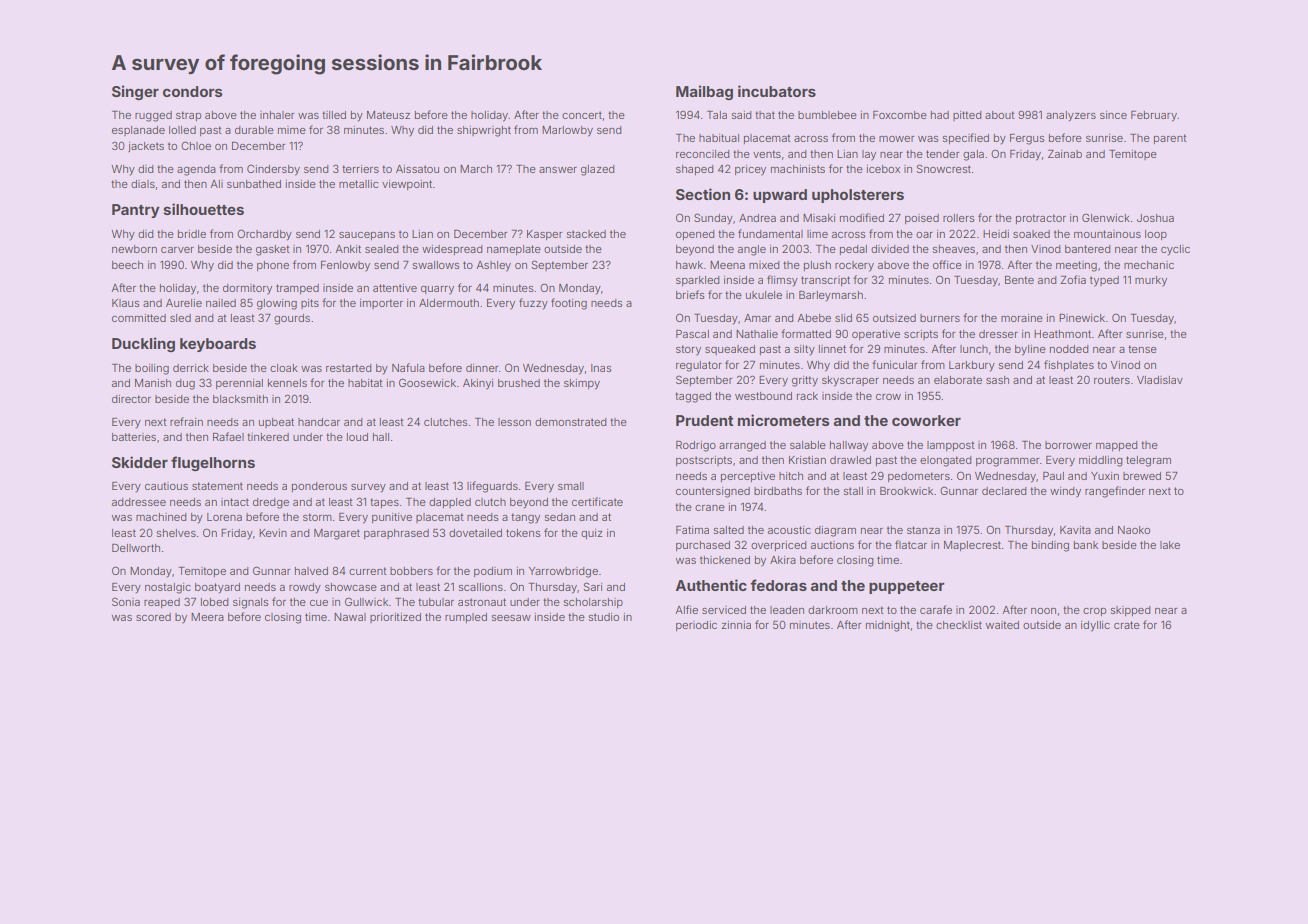  What do you see at coordinates (365, 383) in the screenshot?
I see `habitat` at bounding box center [365, 383].
